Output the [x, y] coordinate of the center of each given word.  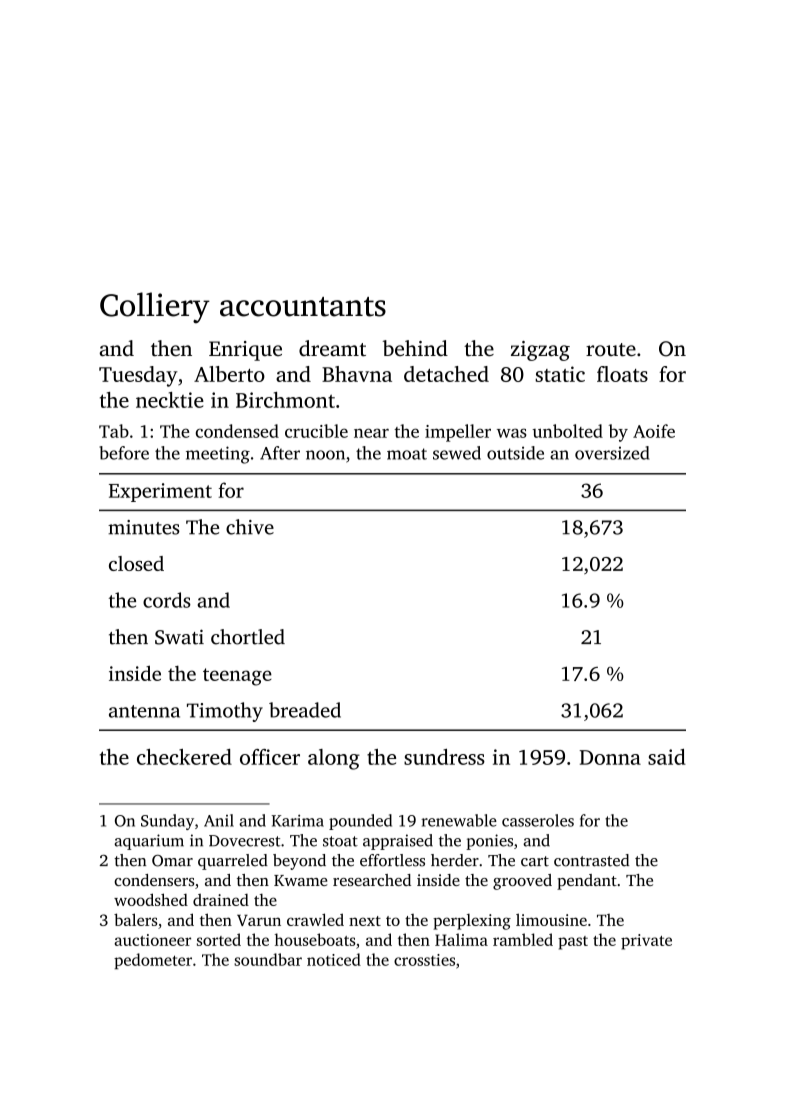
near [371, 433]
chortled [248, 637]
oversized [612, 453]
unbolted [567, 431]
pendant [587, 882]
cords [167, 600]
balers [136, 919]
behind [415, 348]
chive [250, 527]
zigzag [540, 351]
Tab [114, 431]
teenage [237, 677]
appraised [398, 842]
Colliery [155, 308]
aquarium [149, 842]
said [667, 757]
